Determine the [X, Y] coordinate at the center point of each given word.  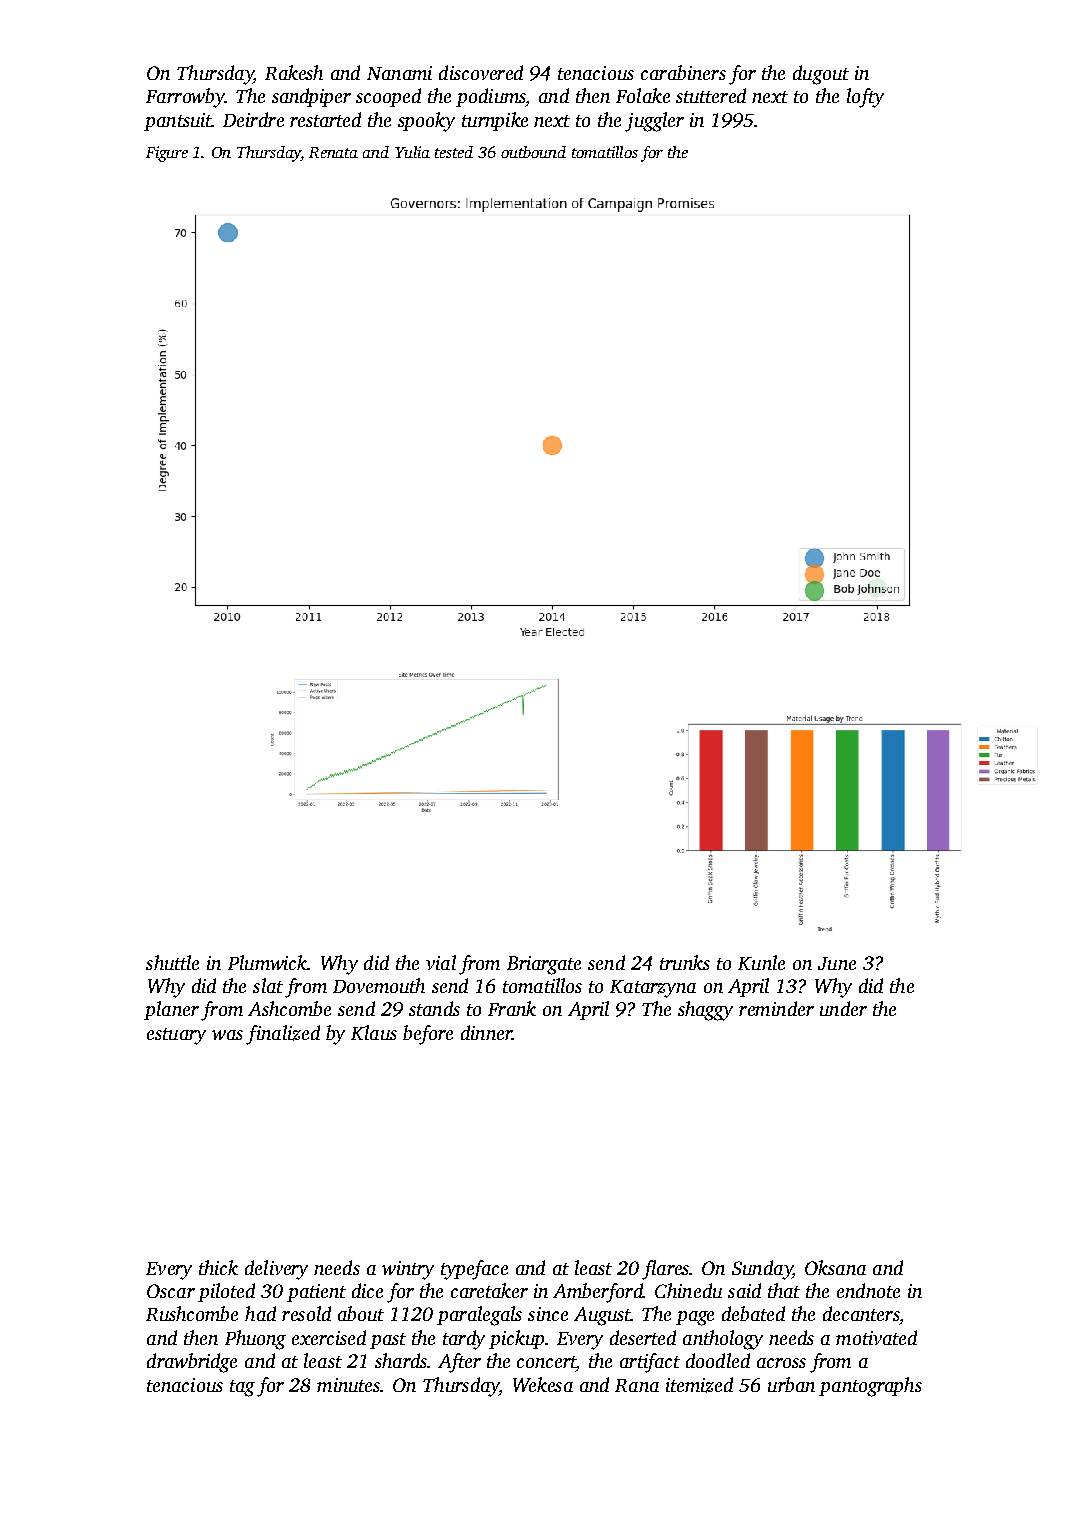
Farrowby [185, 98]
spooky [426, 122]
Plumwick [268, 962]
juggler [654, 122]
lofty [865, 98]
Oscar [171, 1291]
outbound [533, 152]
